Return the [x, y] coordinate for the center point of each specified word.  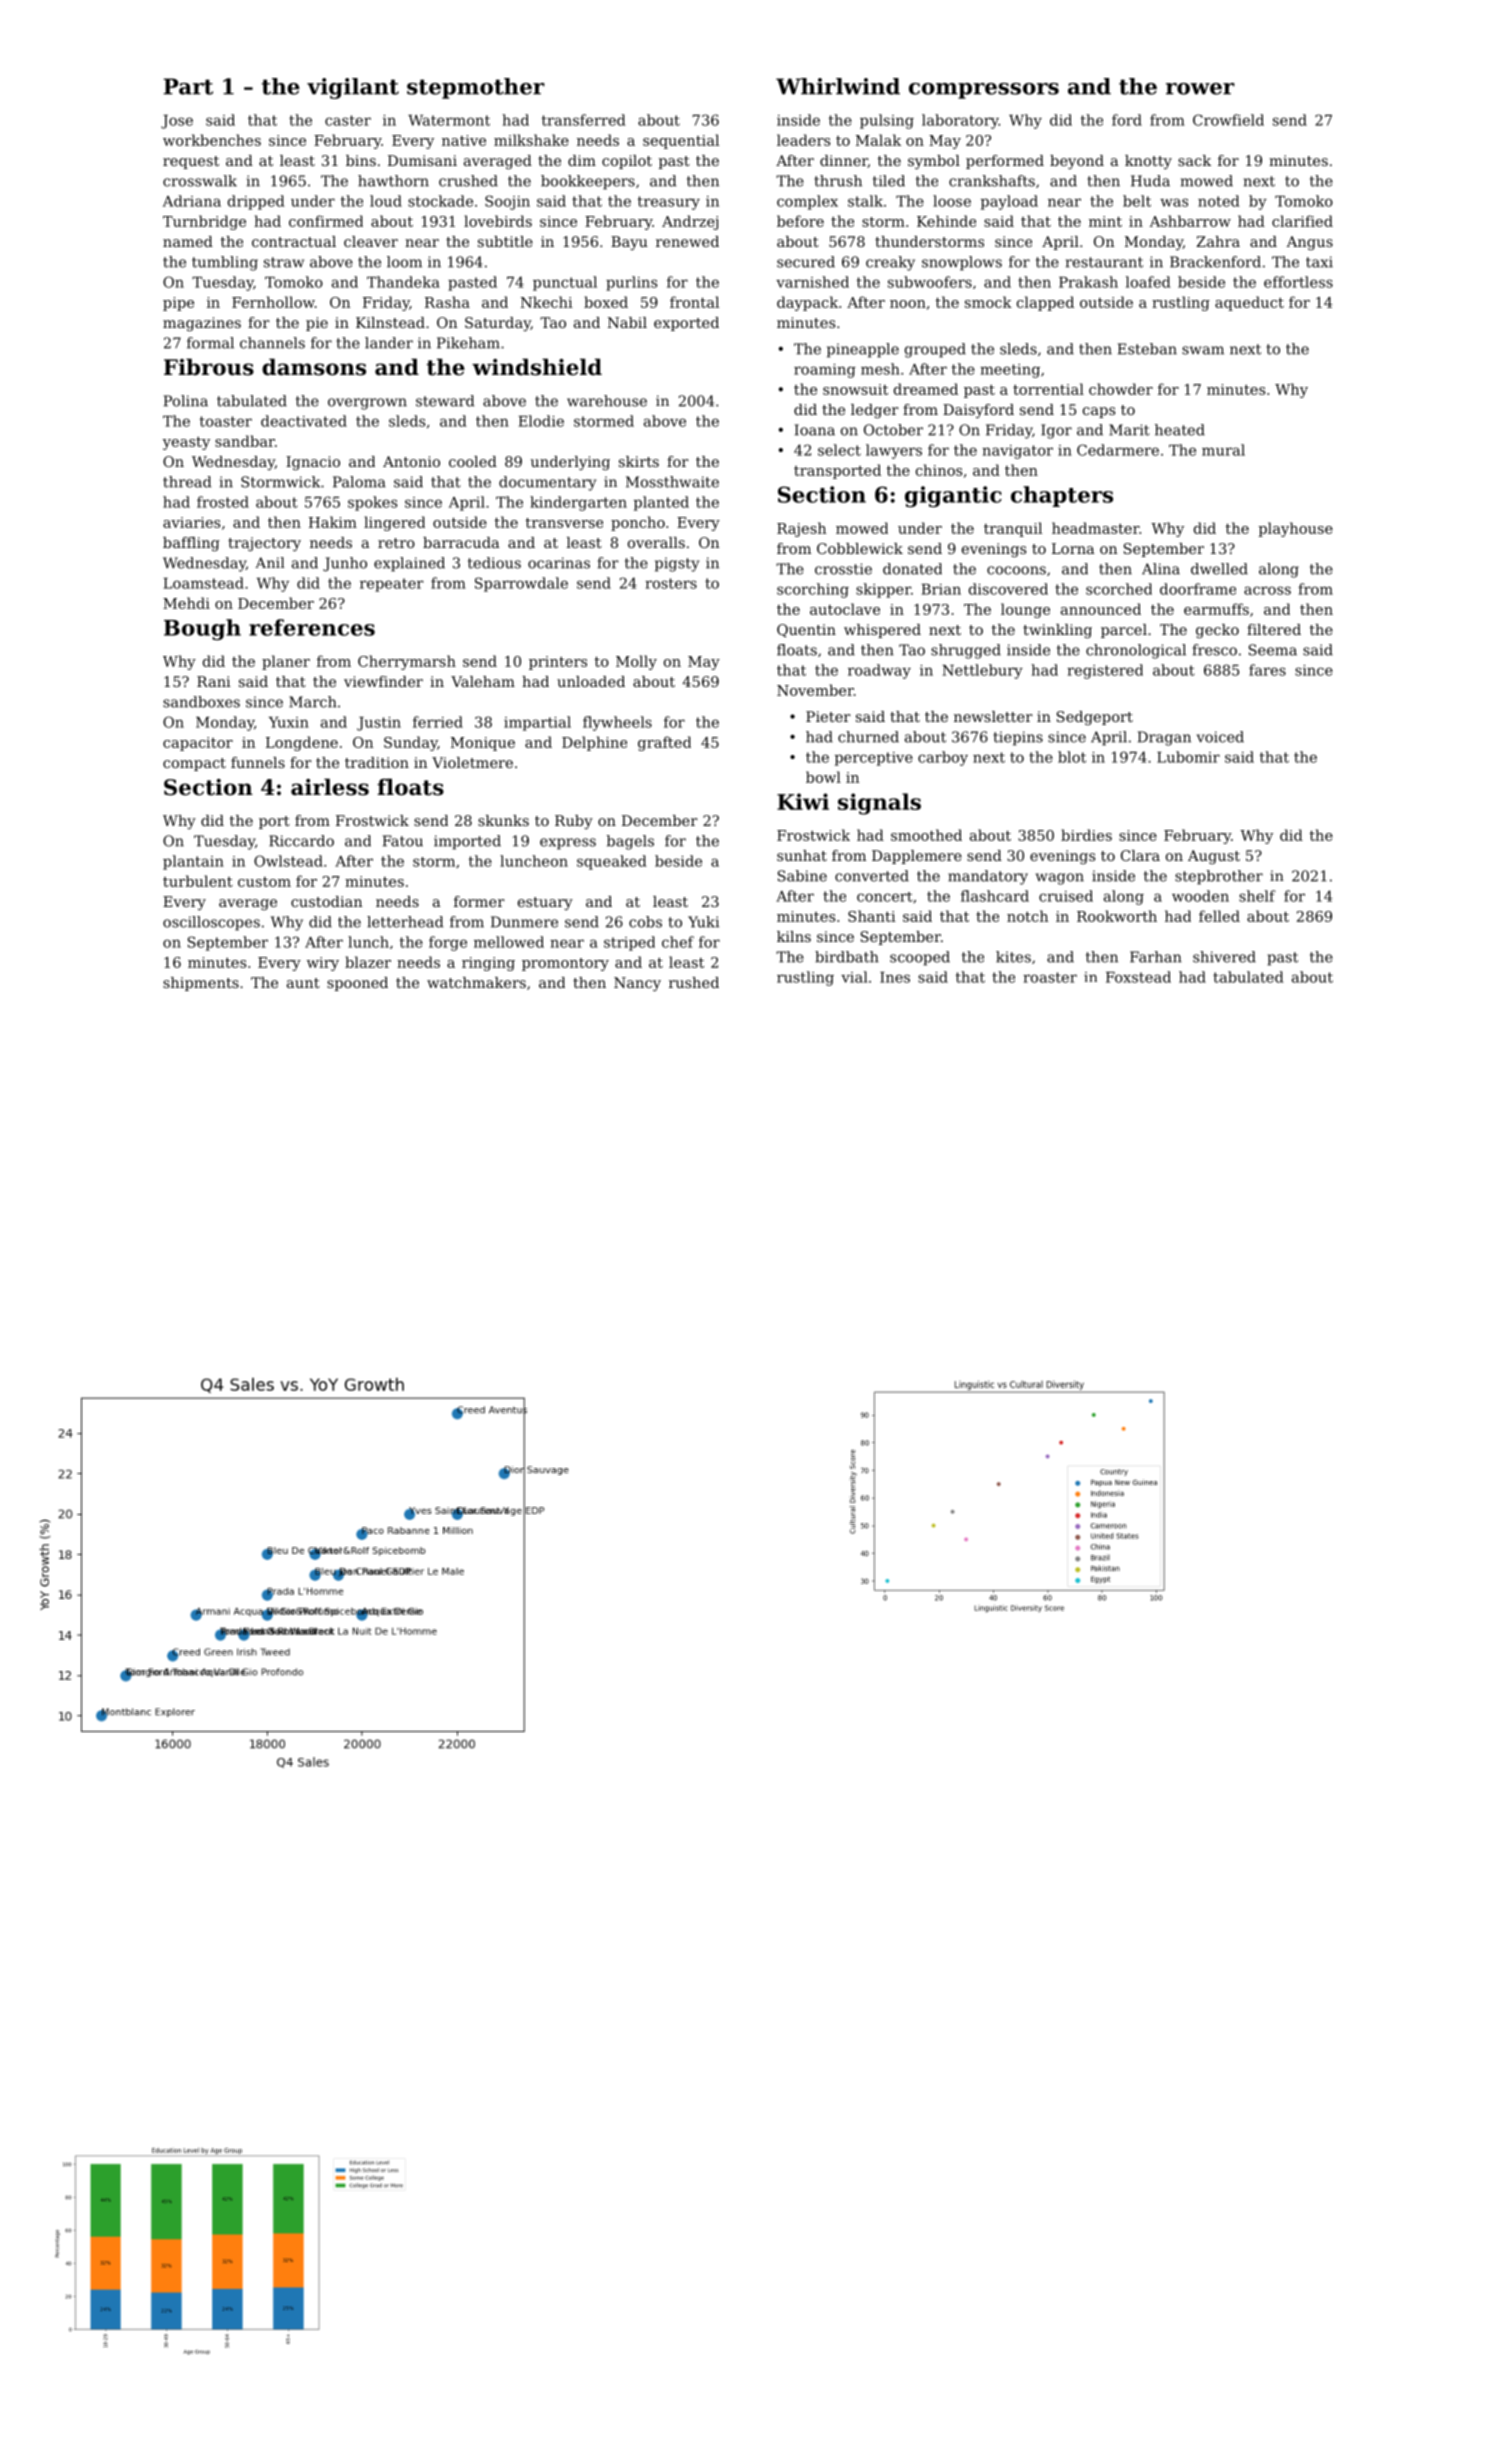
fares [1267, 670]
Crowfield [1228, 120]
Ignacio [313, 463]
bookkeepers [588, 182]
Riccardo [301, 841]
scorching [813, 590]
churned [868, 737]
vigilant [353, 88]
